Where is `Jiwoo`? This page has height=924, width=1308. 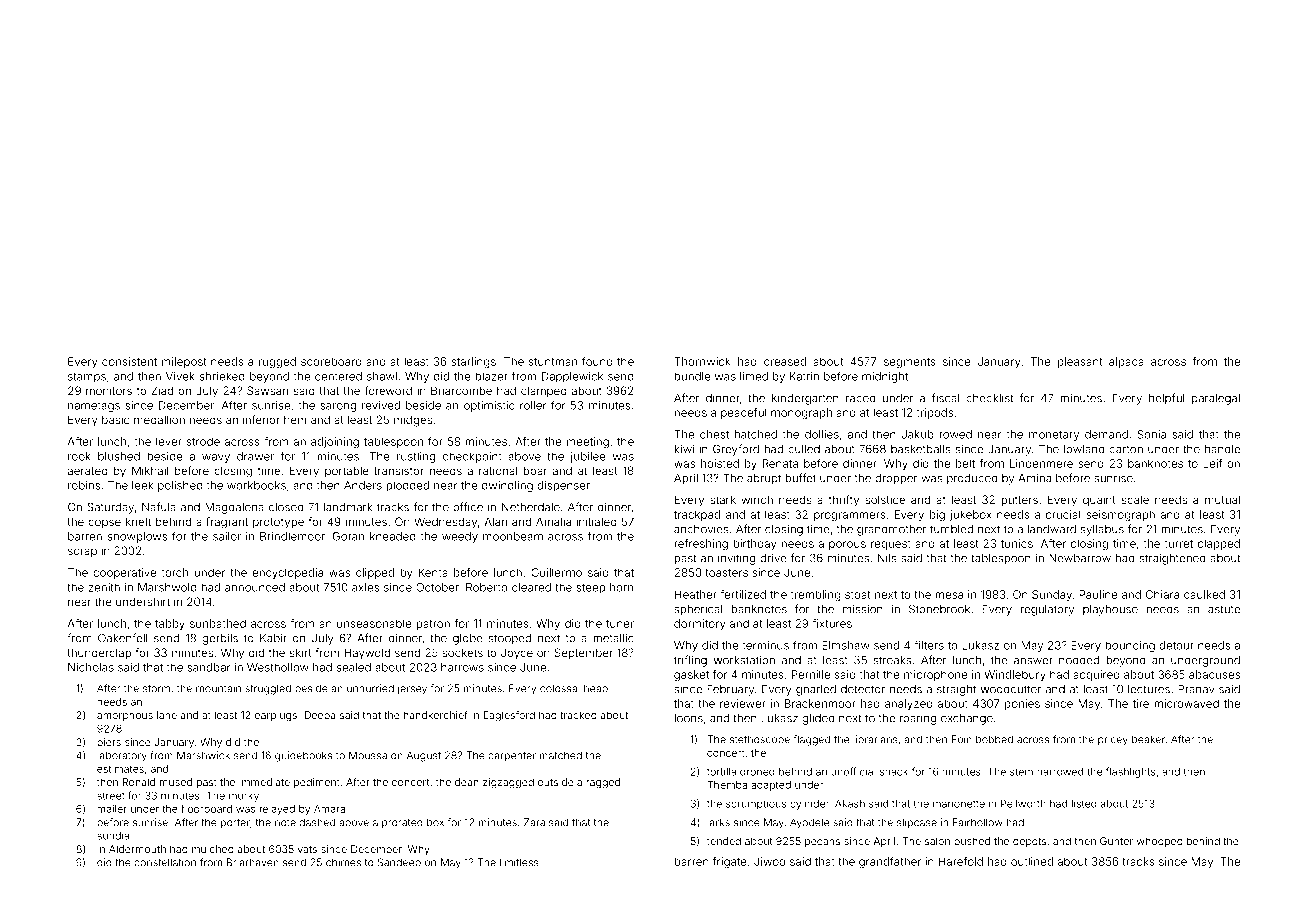
Jiwoo is located at coordinates (770, 861).
